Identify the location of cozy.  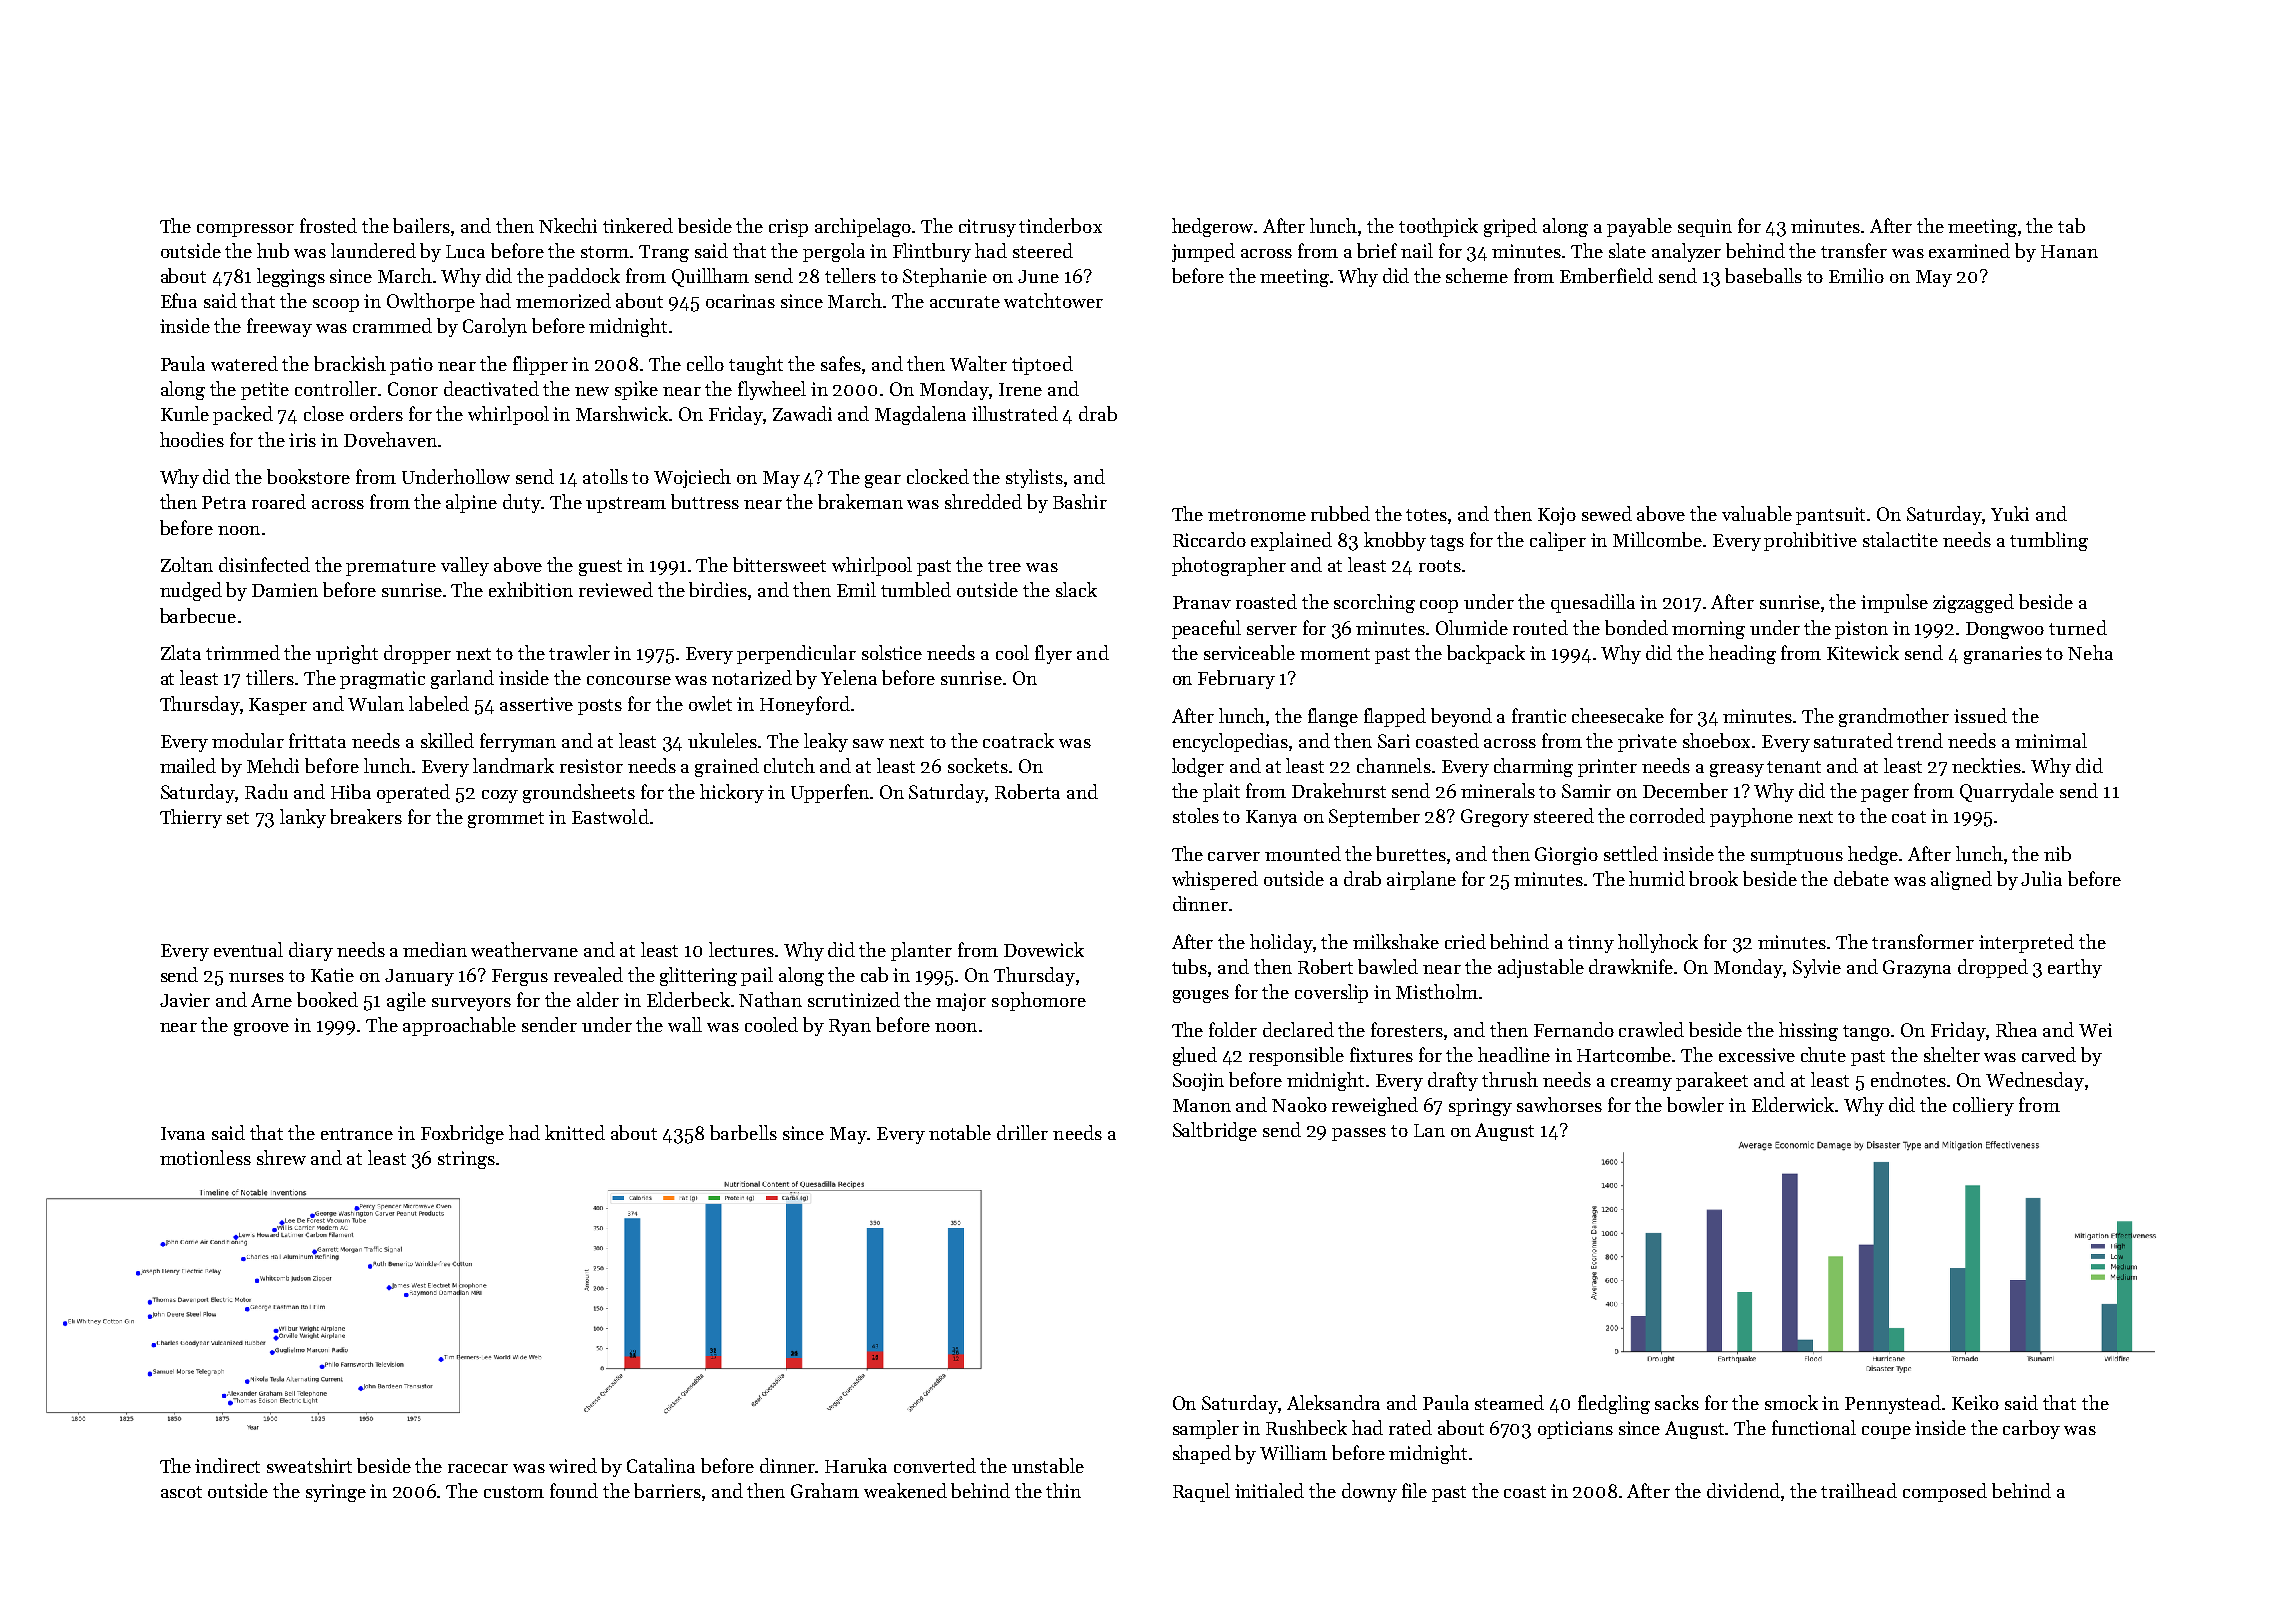
(500, 796).
